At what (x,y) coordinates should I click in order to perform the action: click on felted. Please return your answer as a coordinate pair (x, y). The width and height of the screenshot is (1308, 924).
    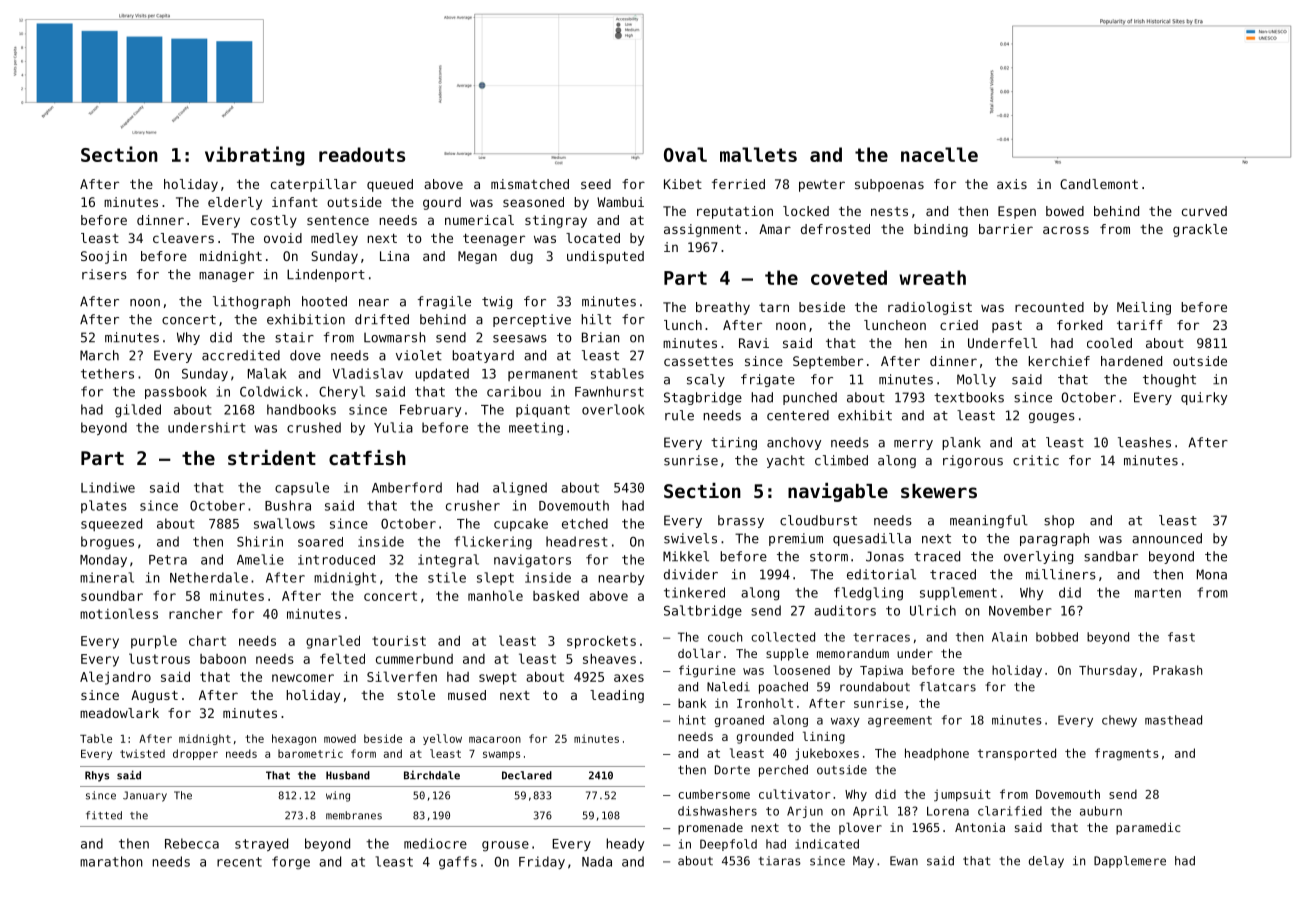
    Looking at the image, I should click on (342, 658).
